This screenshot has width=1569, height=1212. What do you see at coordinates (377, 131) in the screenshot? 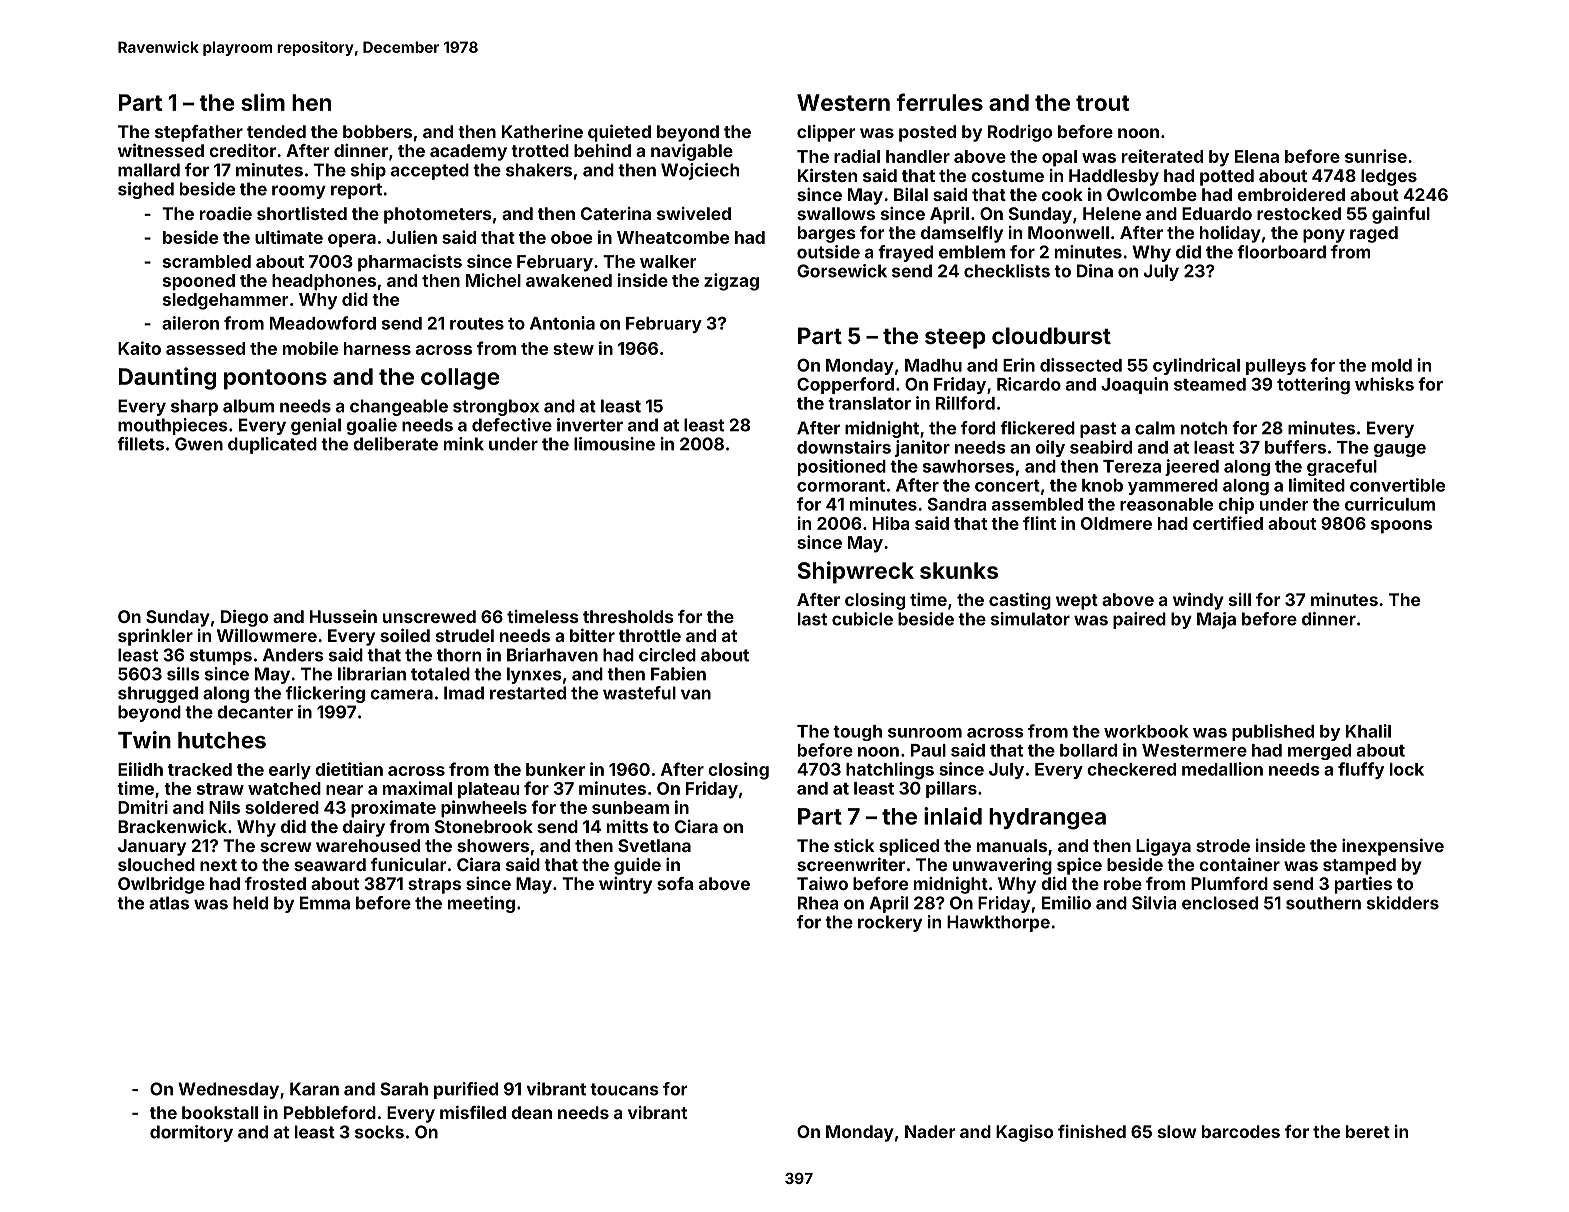
I see `bobbers` at bounding box center [377, 131].
